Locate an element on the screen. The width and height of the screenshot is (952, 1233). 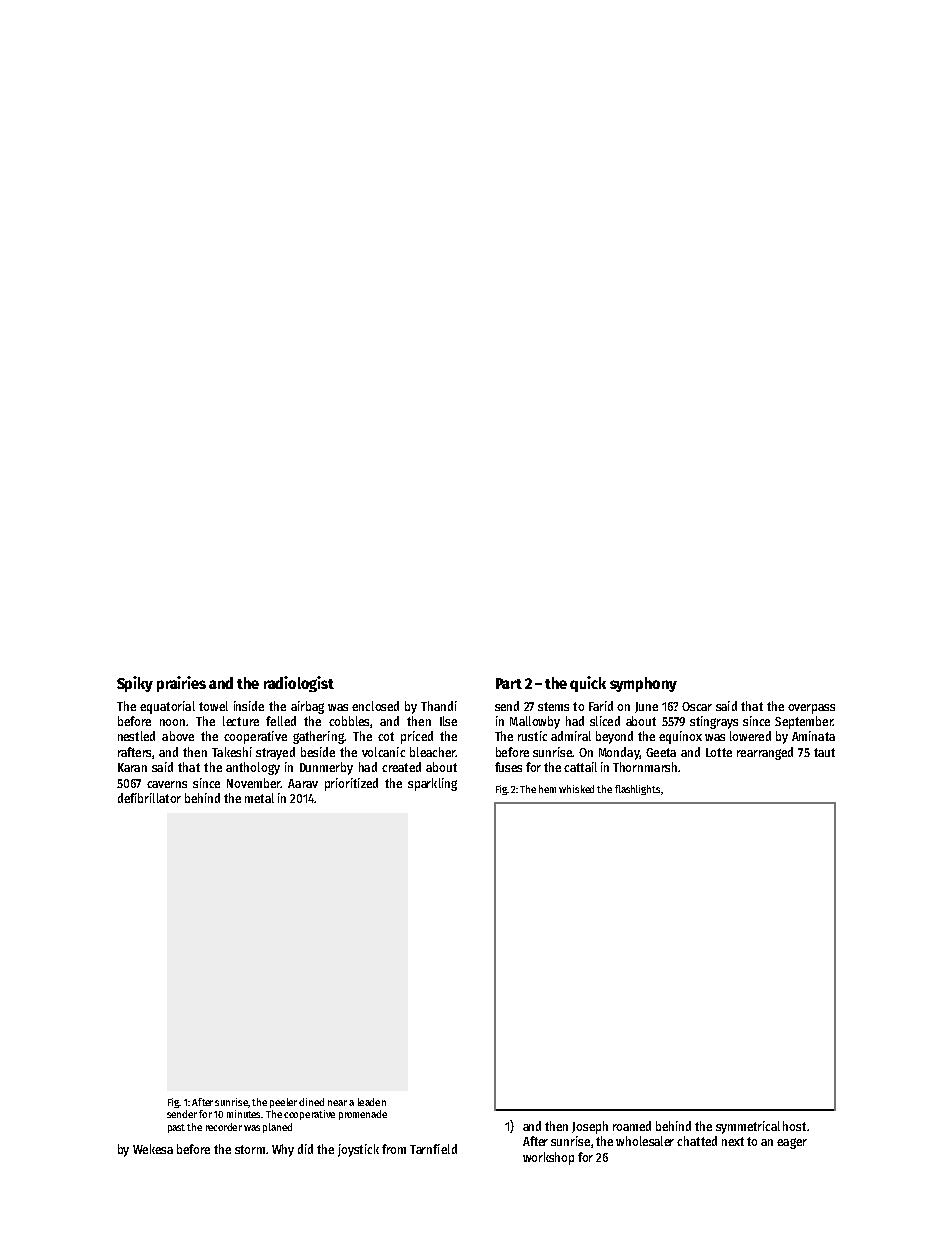
host is located at coordinates (794, 1126).
